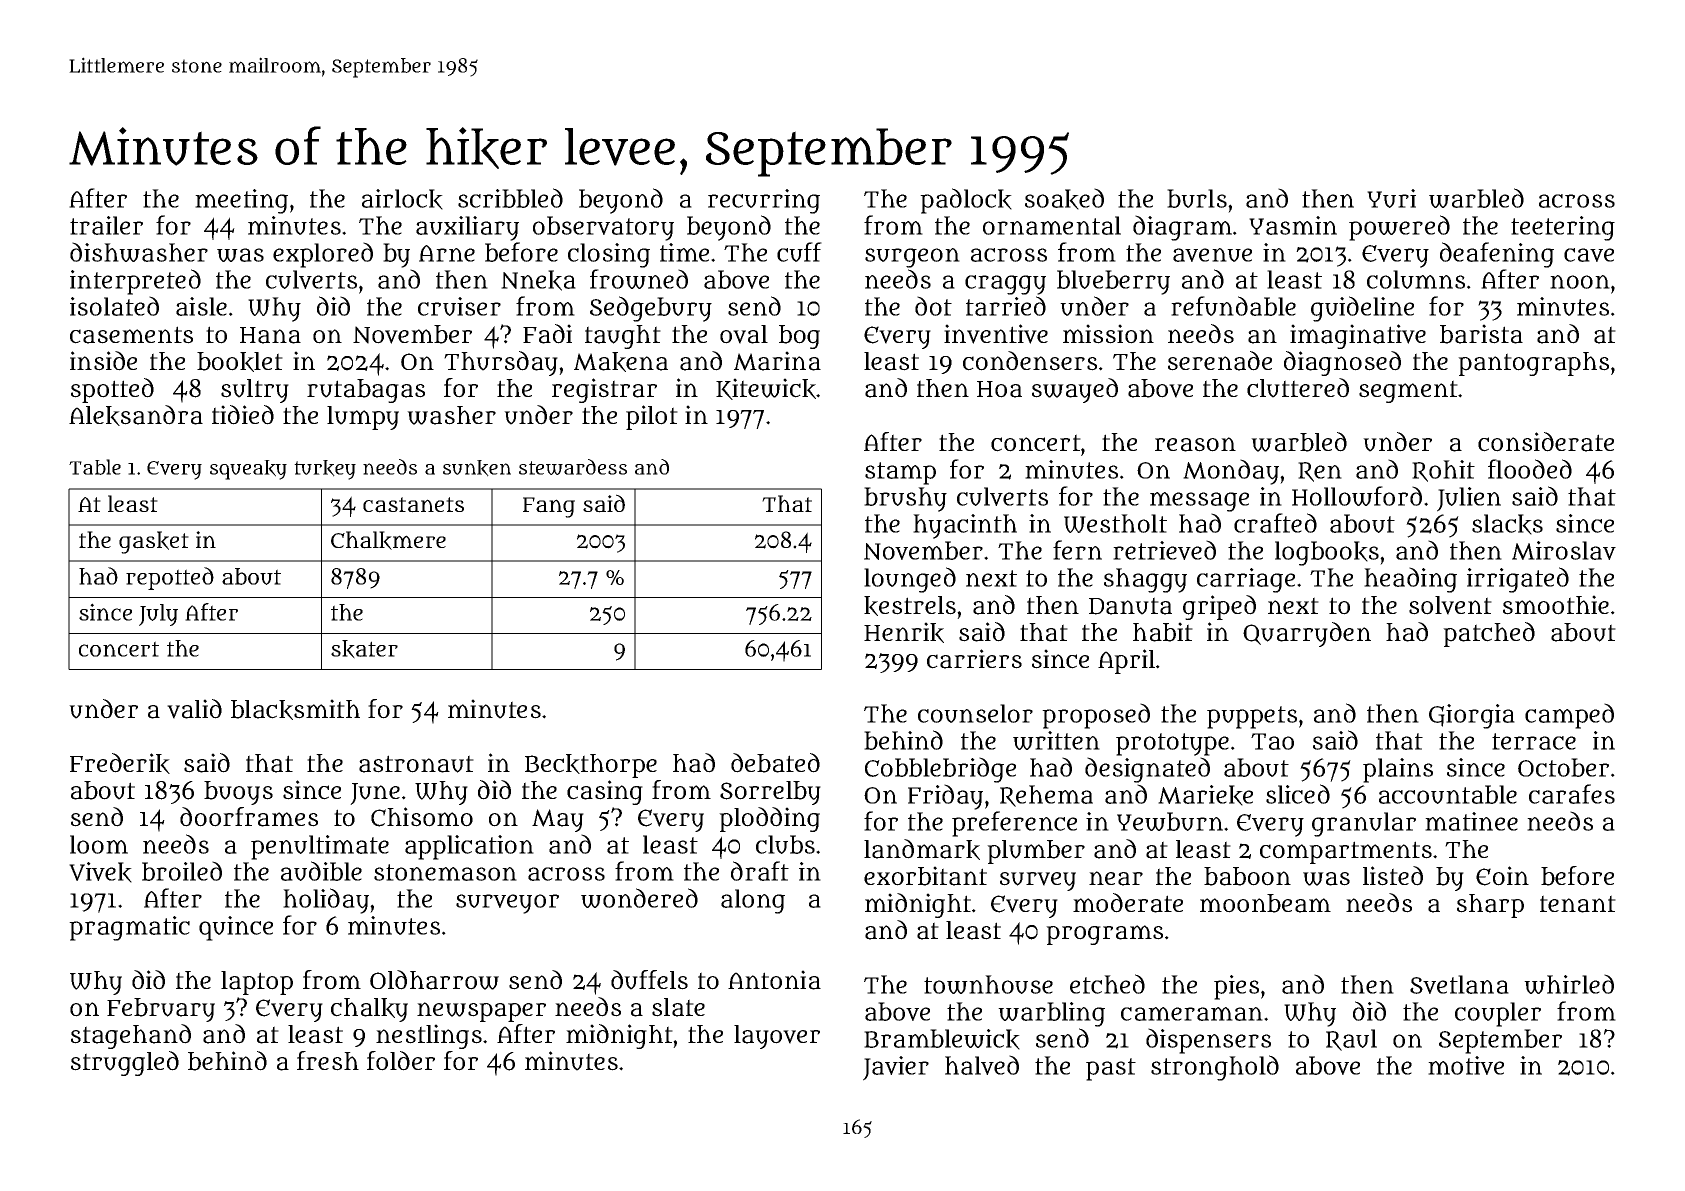  I want to click on airlock, so click(402, 199).
